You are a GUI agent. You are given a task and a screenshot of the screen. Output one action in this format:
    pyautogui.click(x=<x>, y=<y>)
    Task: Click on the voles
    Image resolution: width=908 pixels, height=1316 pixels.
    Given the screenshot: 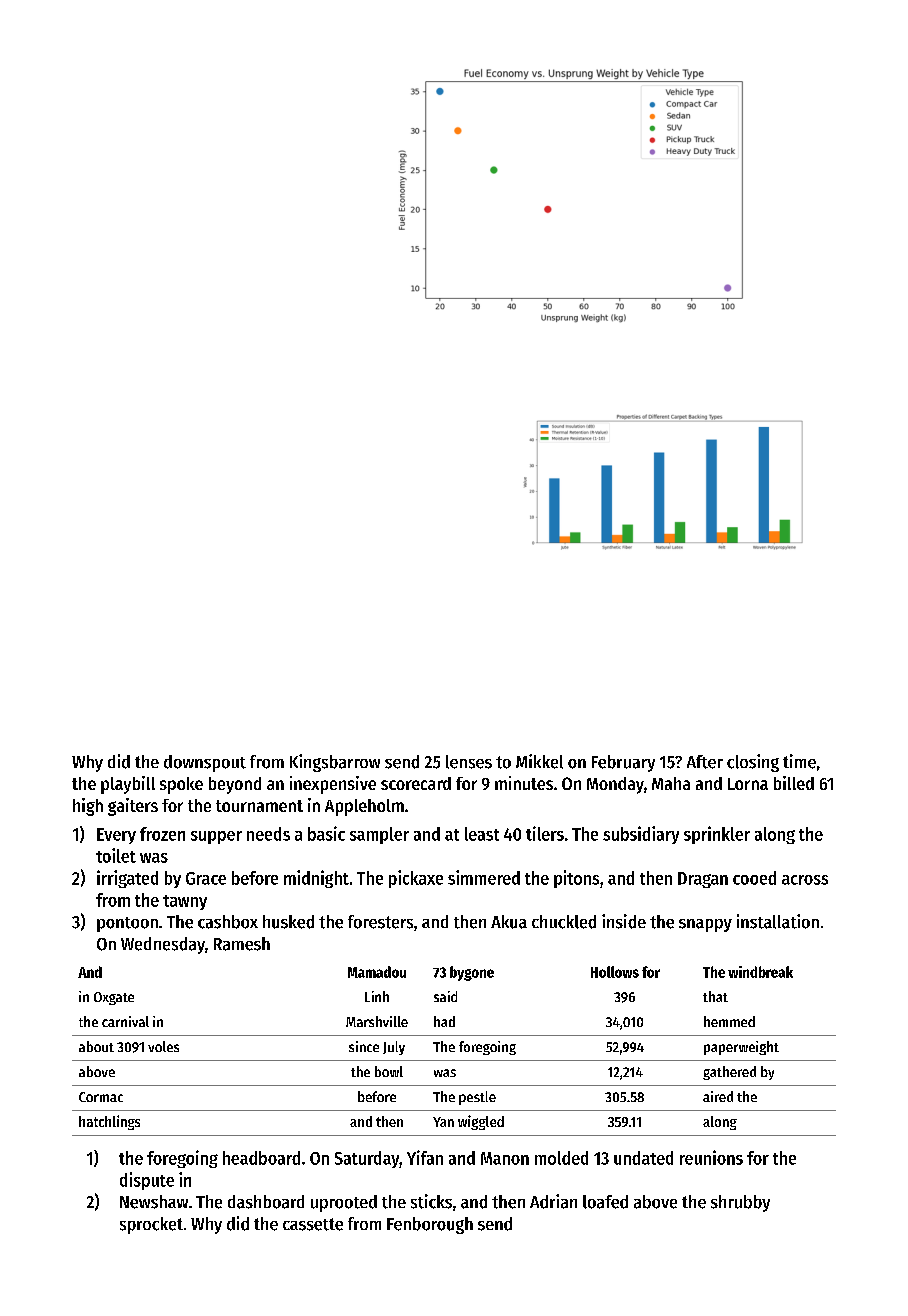 What is the action you would take?
    pyautogui.click(x=163, y=1046)
